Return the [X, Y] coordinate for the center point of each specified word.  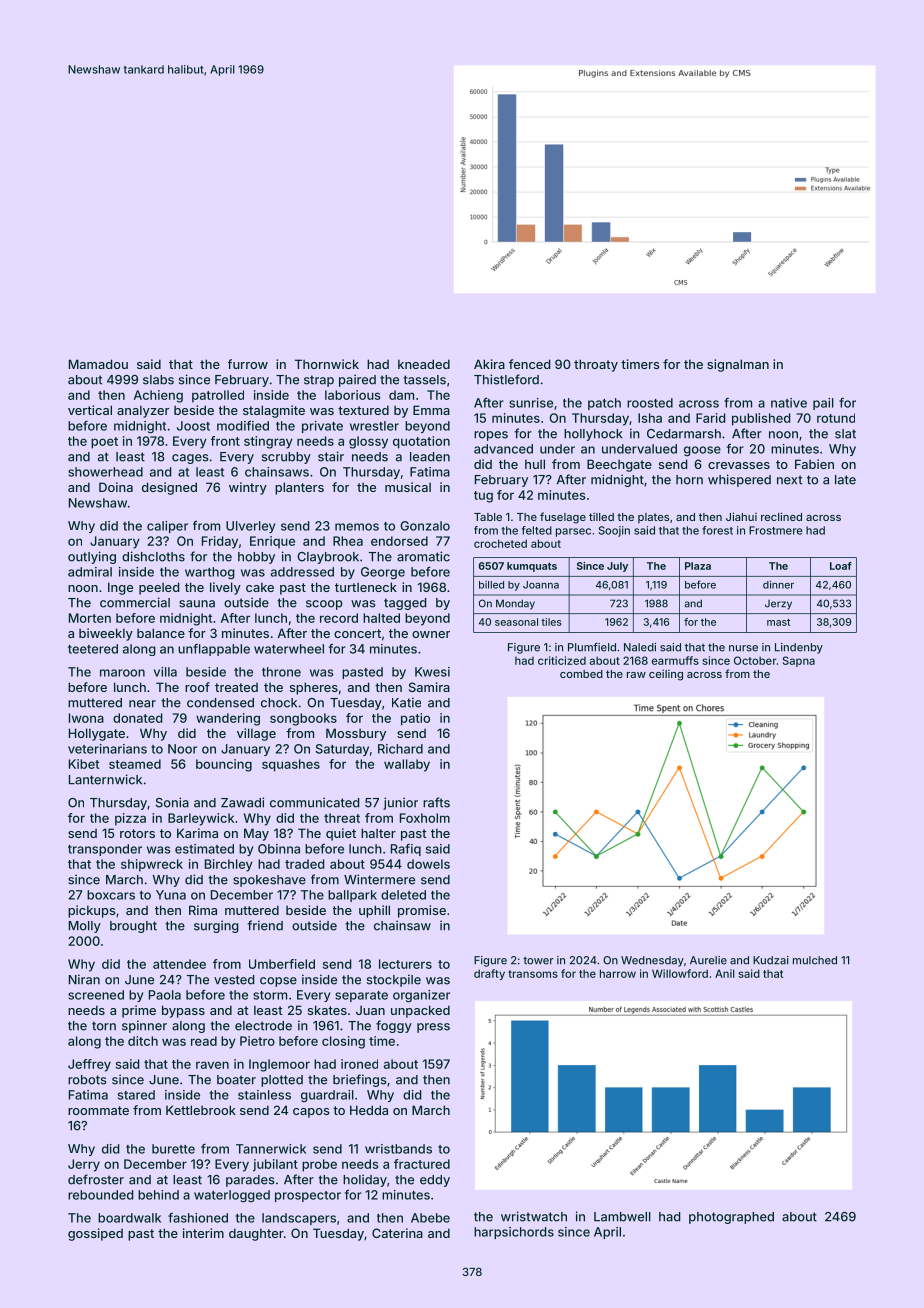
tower [538, 961]
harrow [618, 973]
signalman [738, 365]
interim [203, 1233]
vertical [90, 410]
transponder [105, 850]
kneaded [424, 364]
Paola [165, 995]
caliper [167, 527]
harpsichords [514, 1233]
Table [488, 517]
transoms [533, 974]
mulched [815, 960]
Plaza [698, 566]
